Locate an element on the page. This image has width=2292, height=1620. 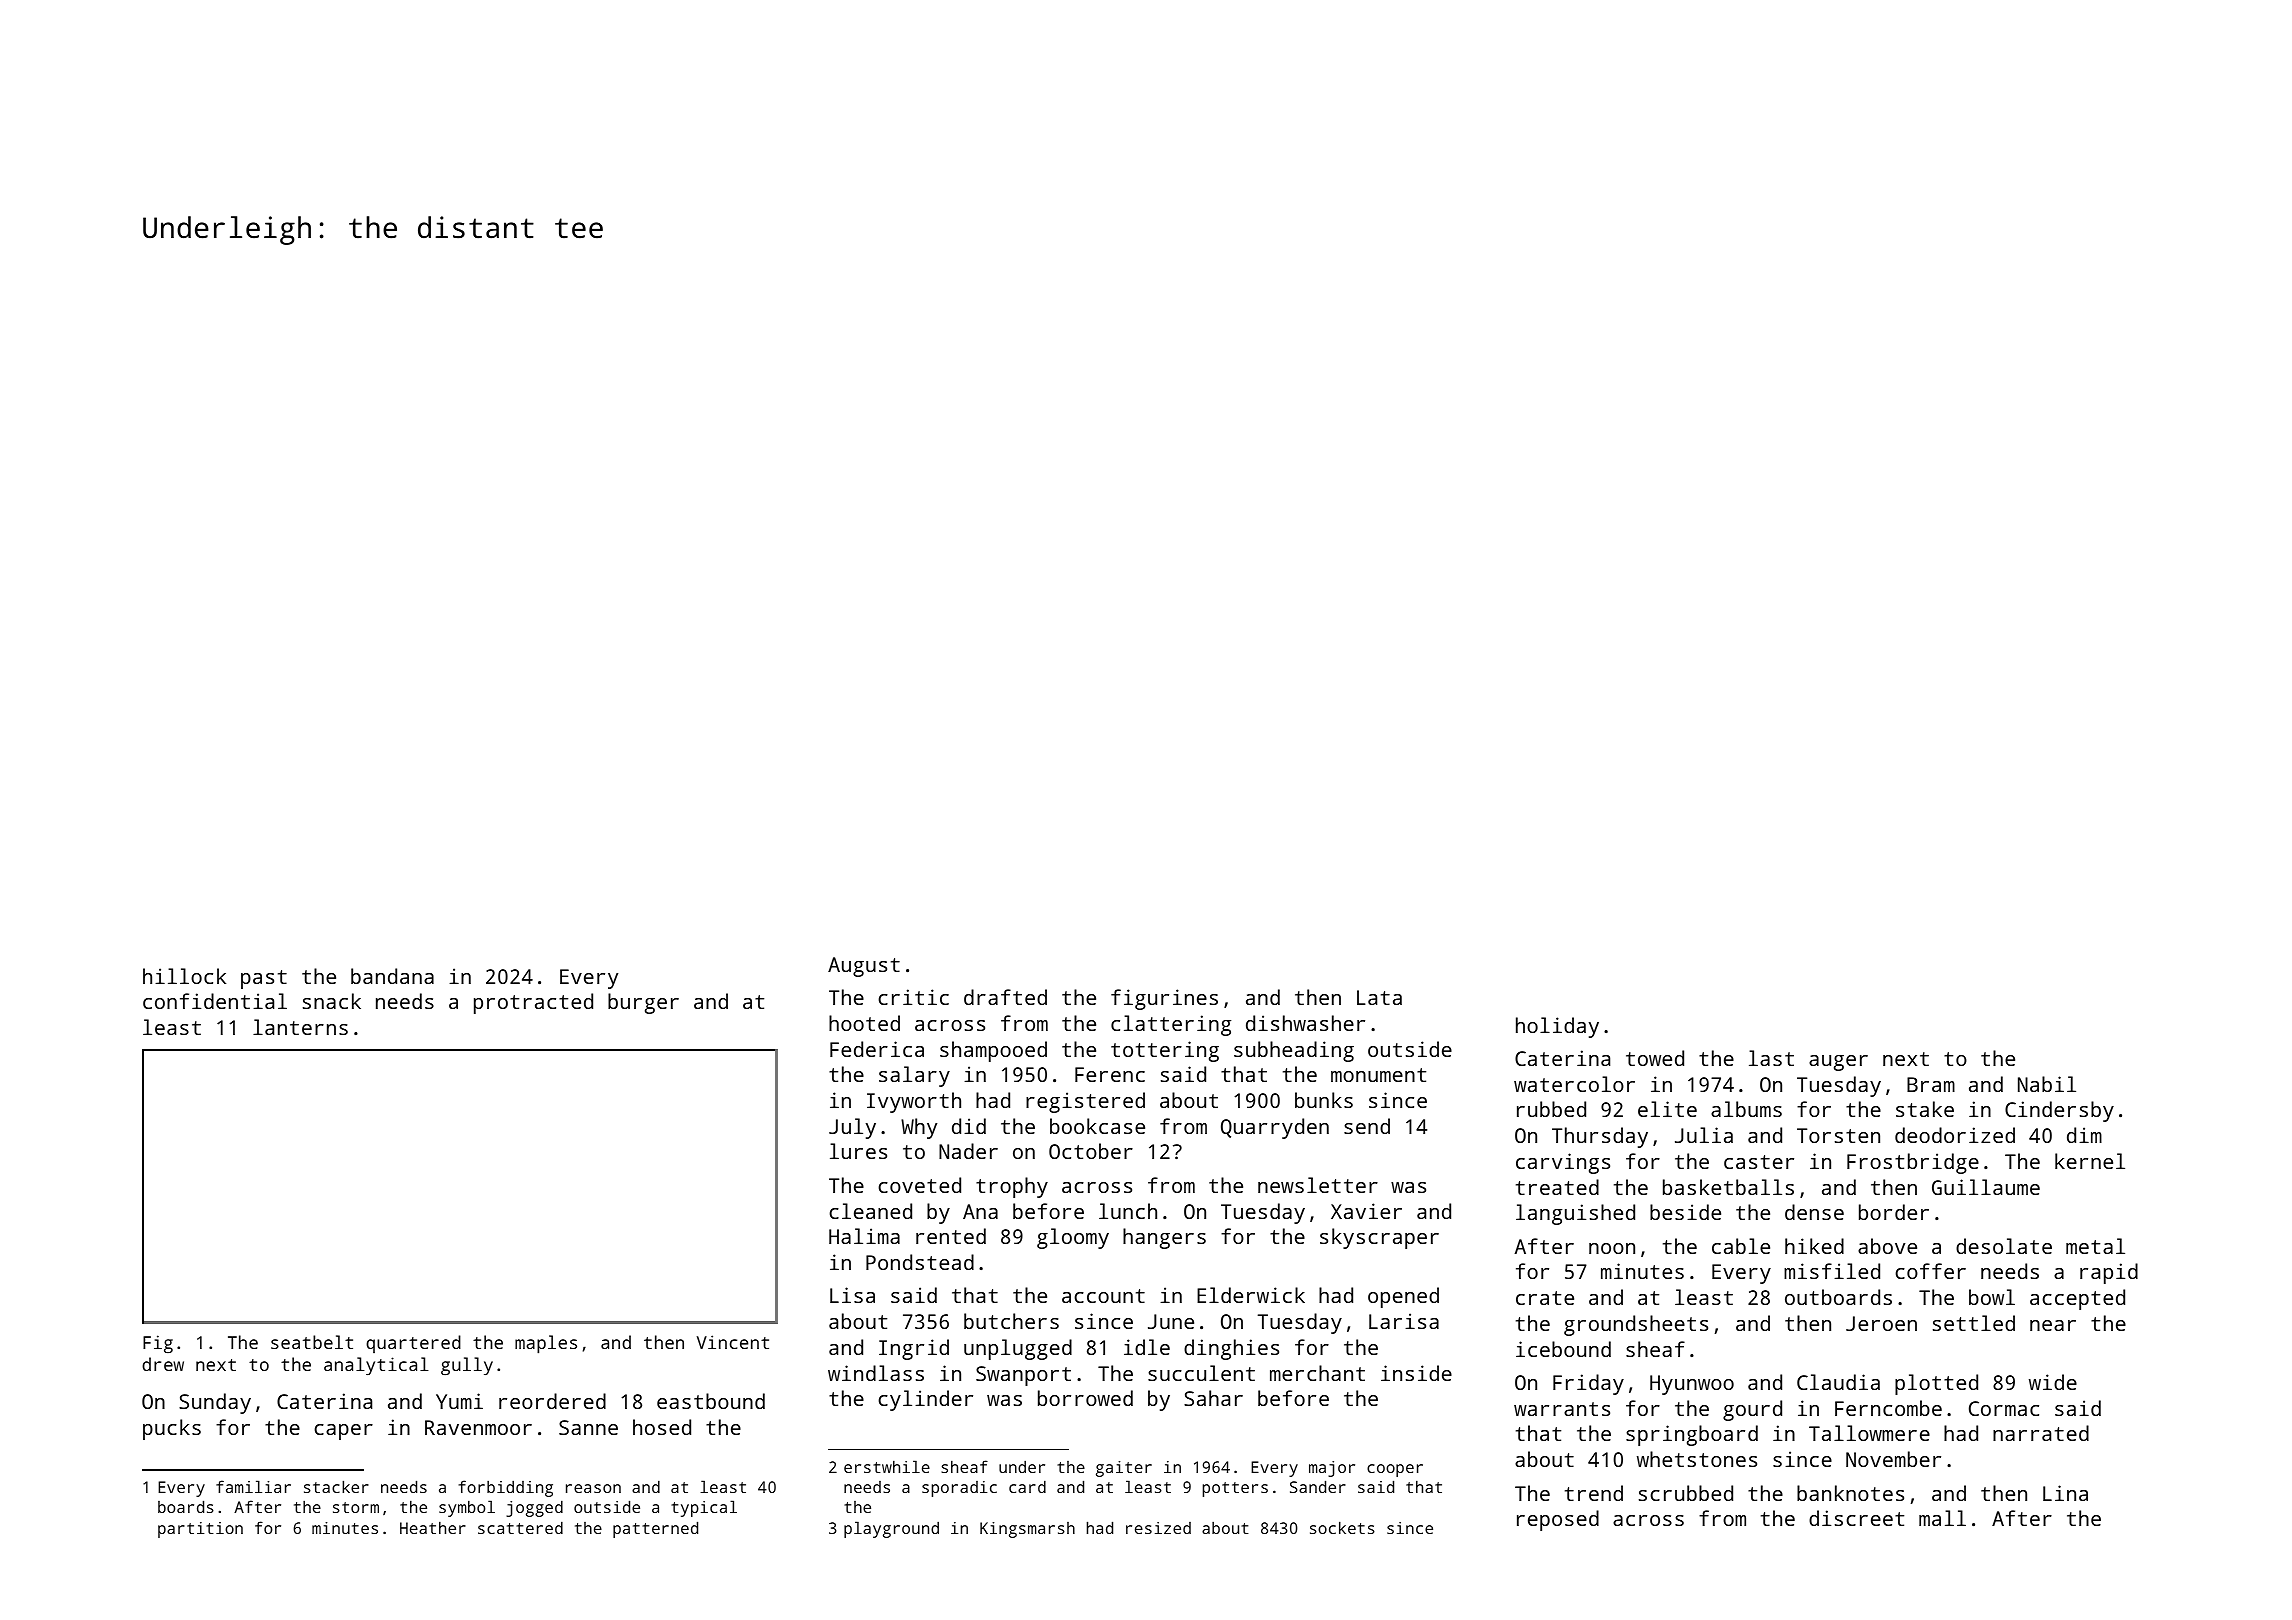
bunks is located at coordinates (1324, 1100).
